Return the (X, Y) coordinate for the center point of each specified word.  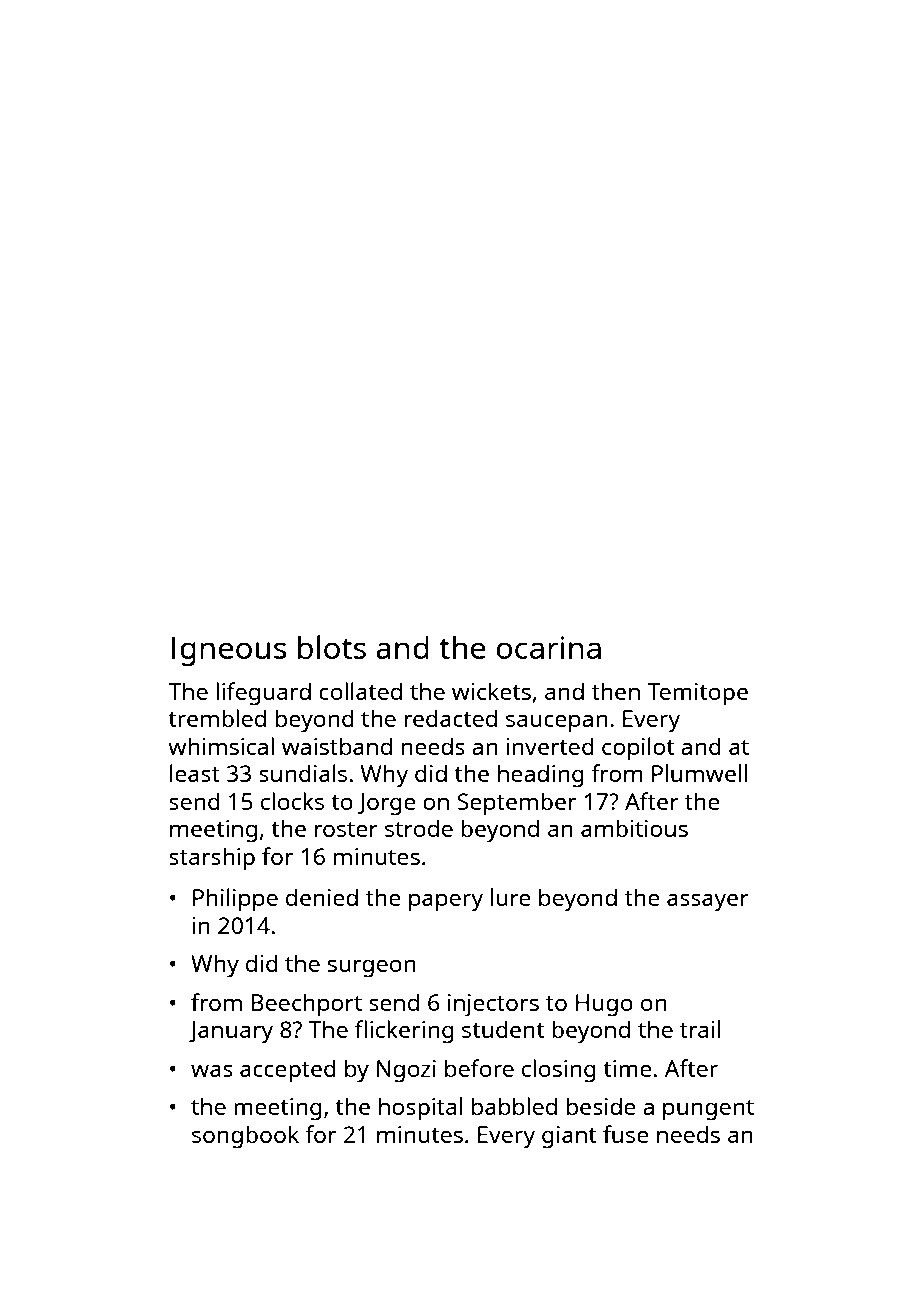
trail (700, 1029)
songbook (245, 1137)
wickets (491, 691)
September (517, 804)
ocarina (548, 647)
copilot (638, 749)
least (195, 773)
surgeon (371, 968)
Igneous (229, 651)
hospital (420, 1109)
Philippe (235, 900)
